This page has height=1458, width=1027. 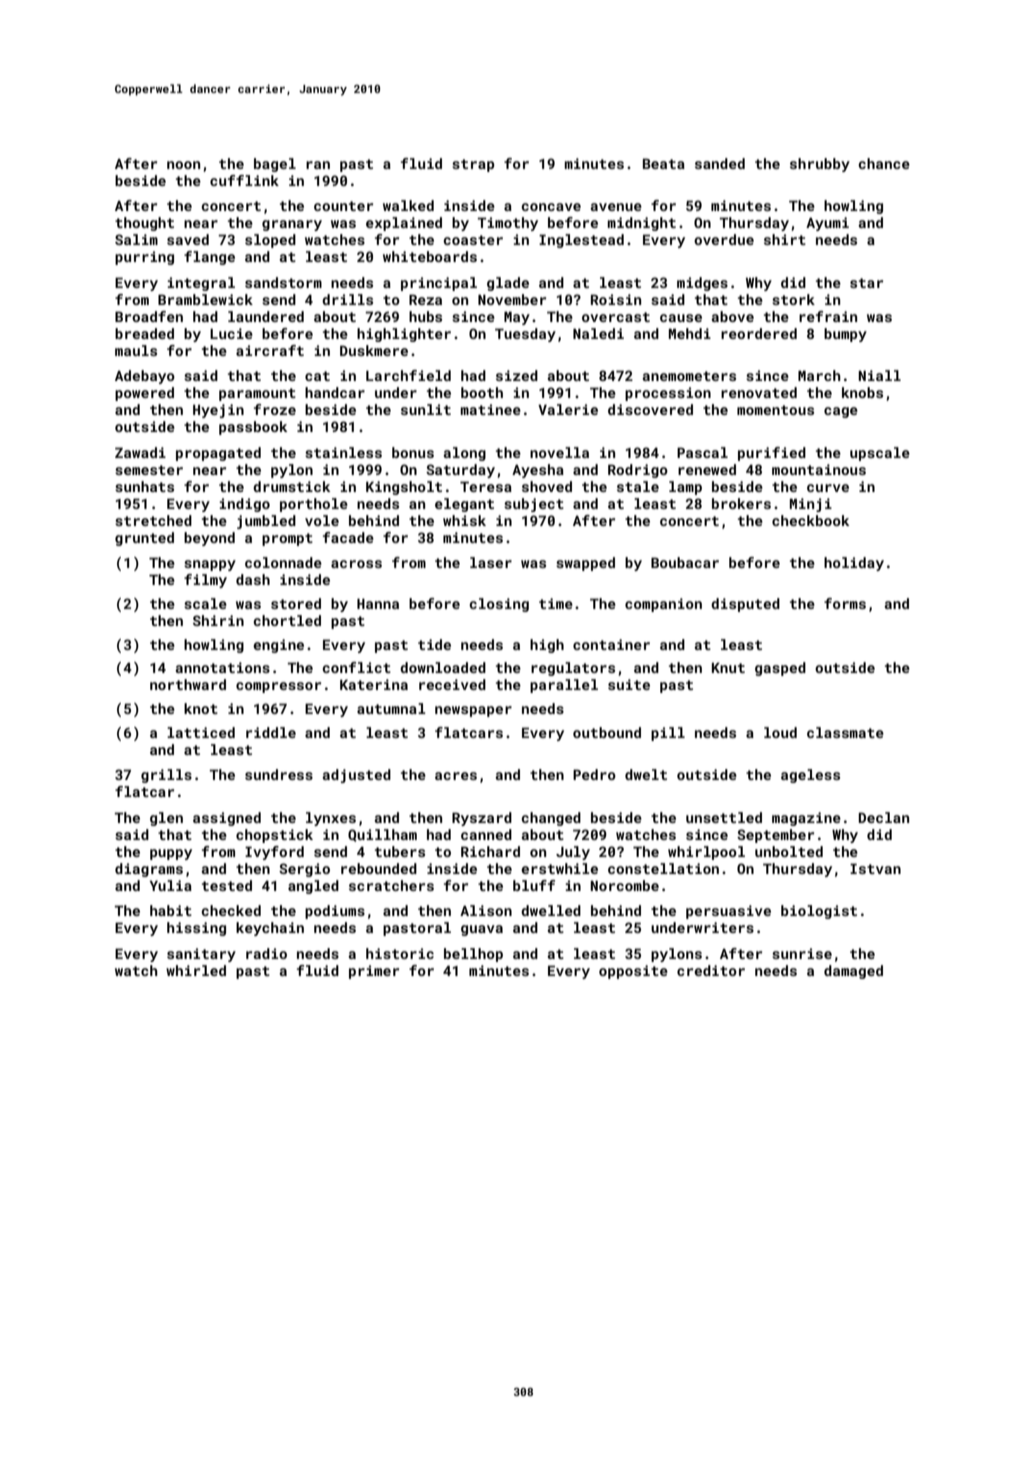 What do you see at coordinates (144, 486) in the page?
I see `sunhats` at bounding box center [144, 486].
